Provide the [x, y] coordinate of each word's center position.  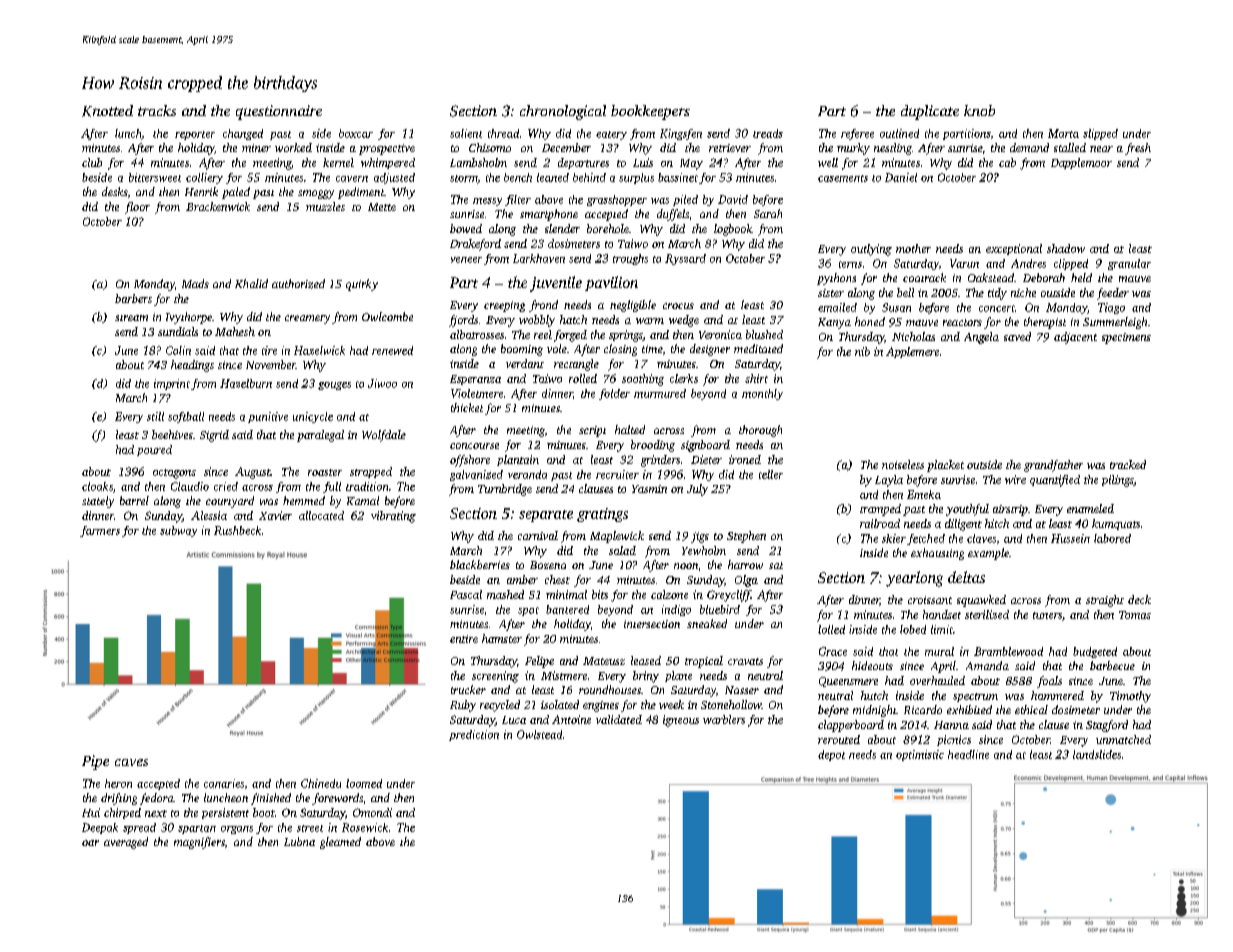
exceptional [1014, 249]
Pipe [95, 762]
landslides [1097, 754]
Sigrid [214, 436]
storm [464, 179]
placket [945, 466]
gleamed [340, 843]
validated [619, 719]
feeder [1113, 294]
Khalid [251, 283]
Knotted [107, 111]
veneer [466, 260]
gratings [602, 515]
